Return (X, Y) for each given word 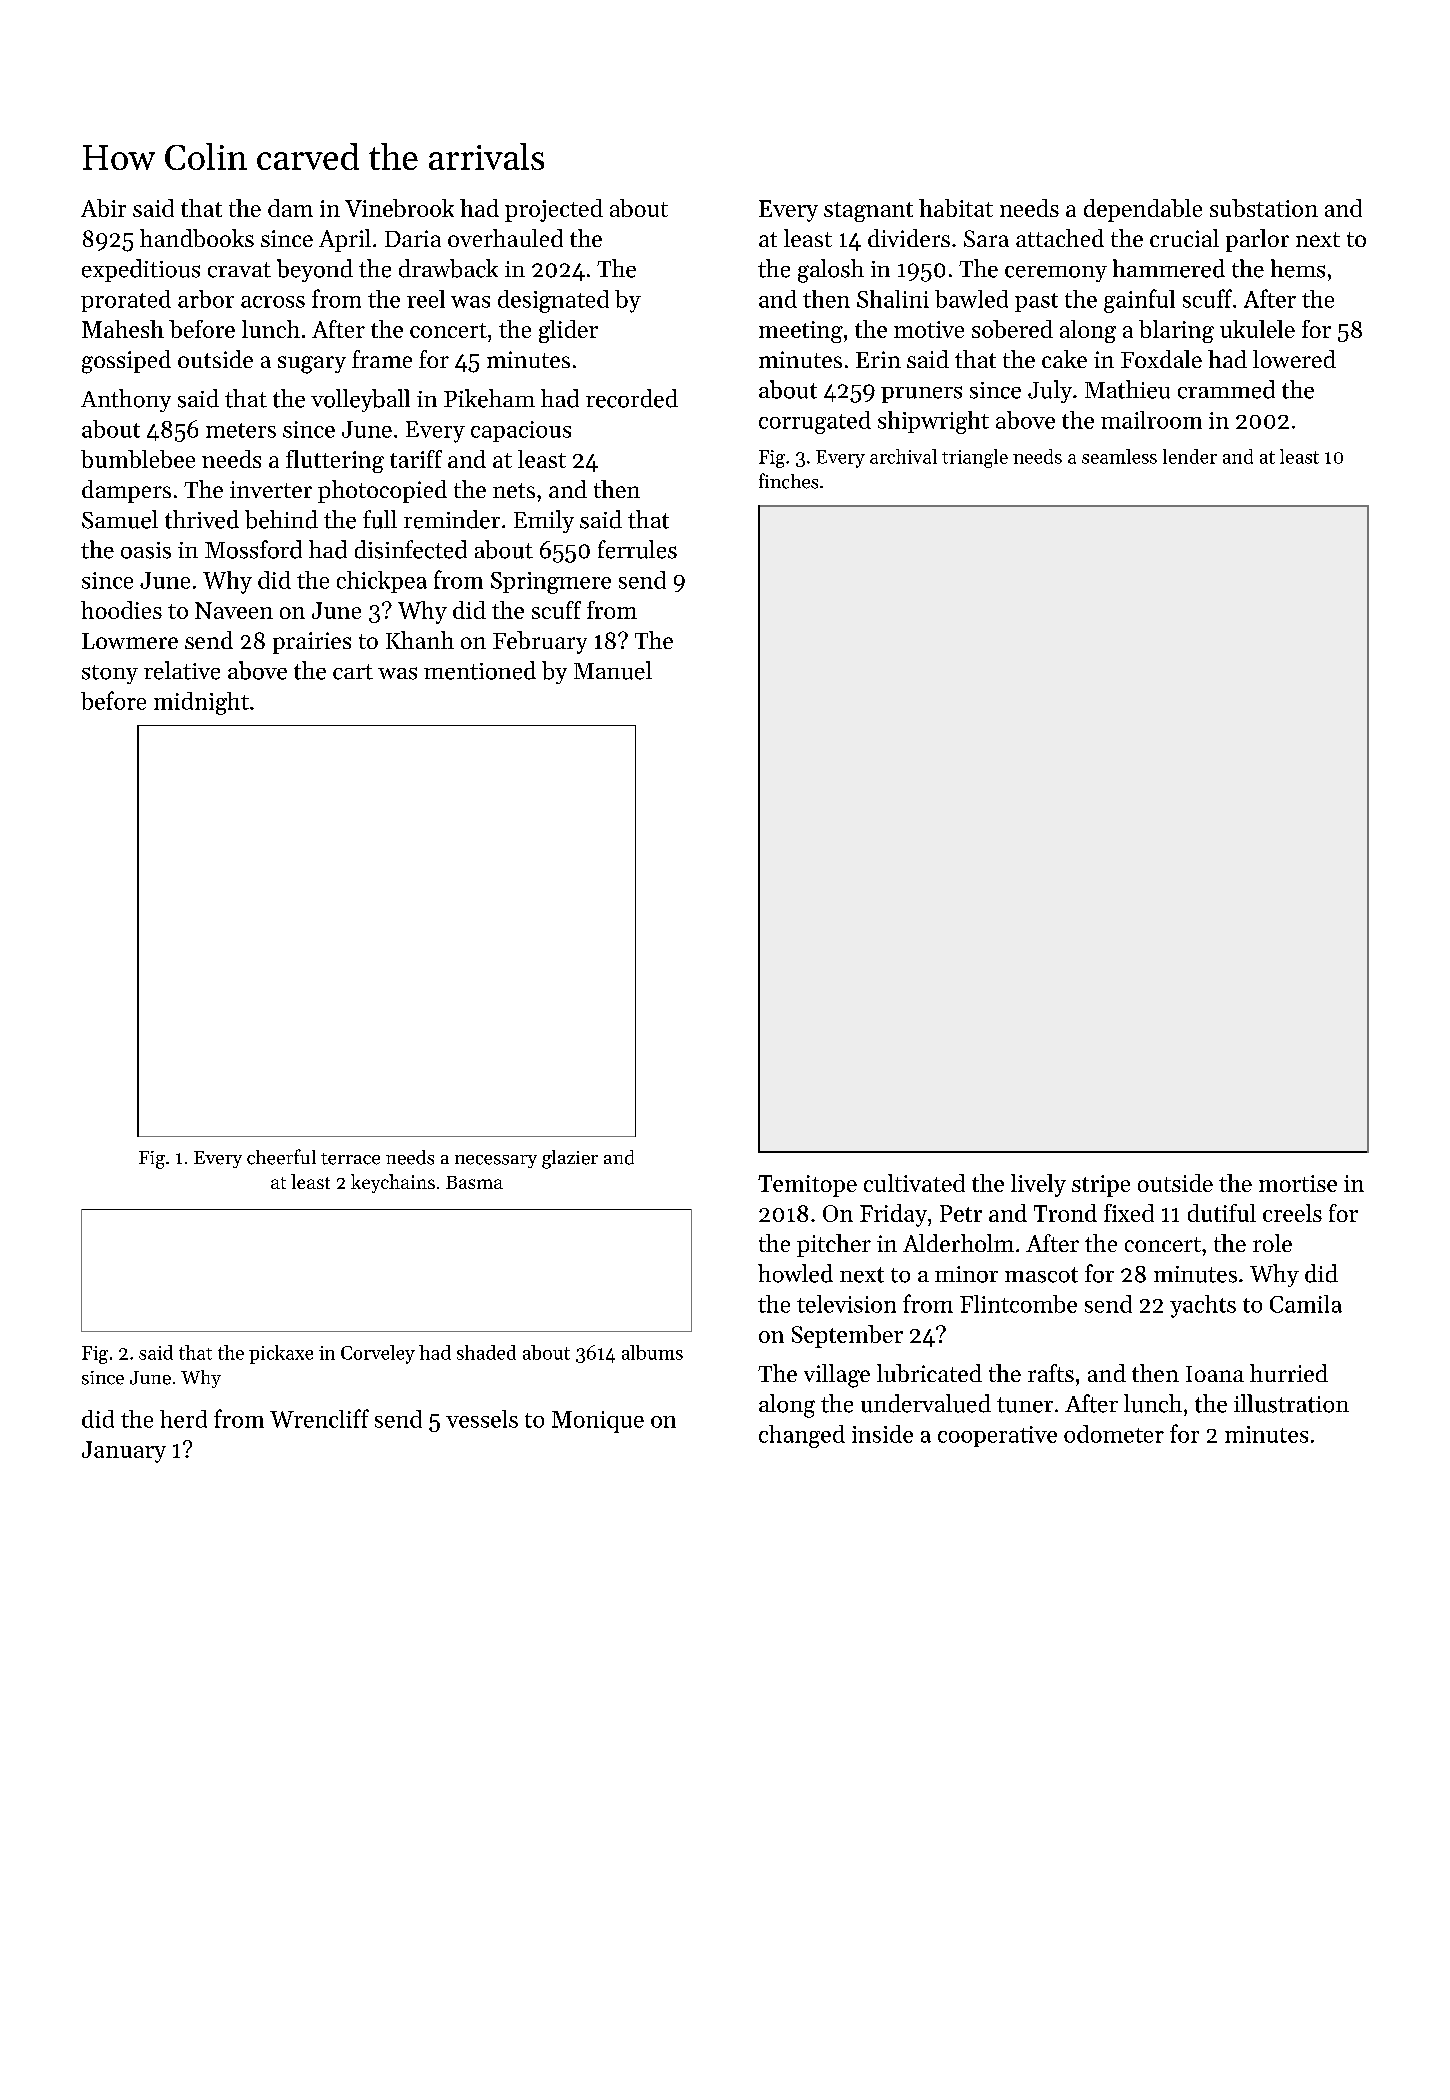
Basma (474, 1182)
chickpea (382, 582)
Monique (598, 1422)
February (540, 642)
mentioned (480, 670)
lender (1190, 456)
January (124, 1452)
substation (1264, 208)
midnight (201, 703)
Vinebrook (399, 208)
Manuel (613, 670)
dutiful (1222, 1213)
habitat (956, 208)
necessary (496, 1161)
